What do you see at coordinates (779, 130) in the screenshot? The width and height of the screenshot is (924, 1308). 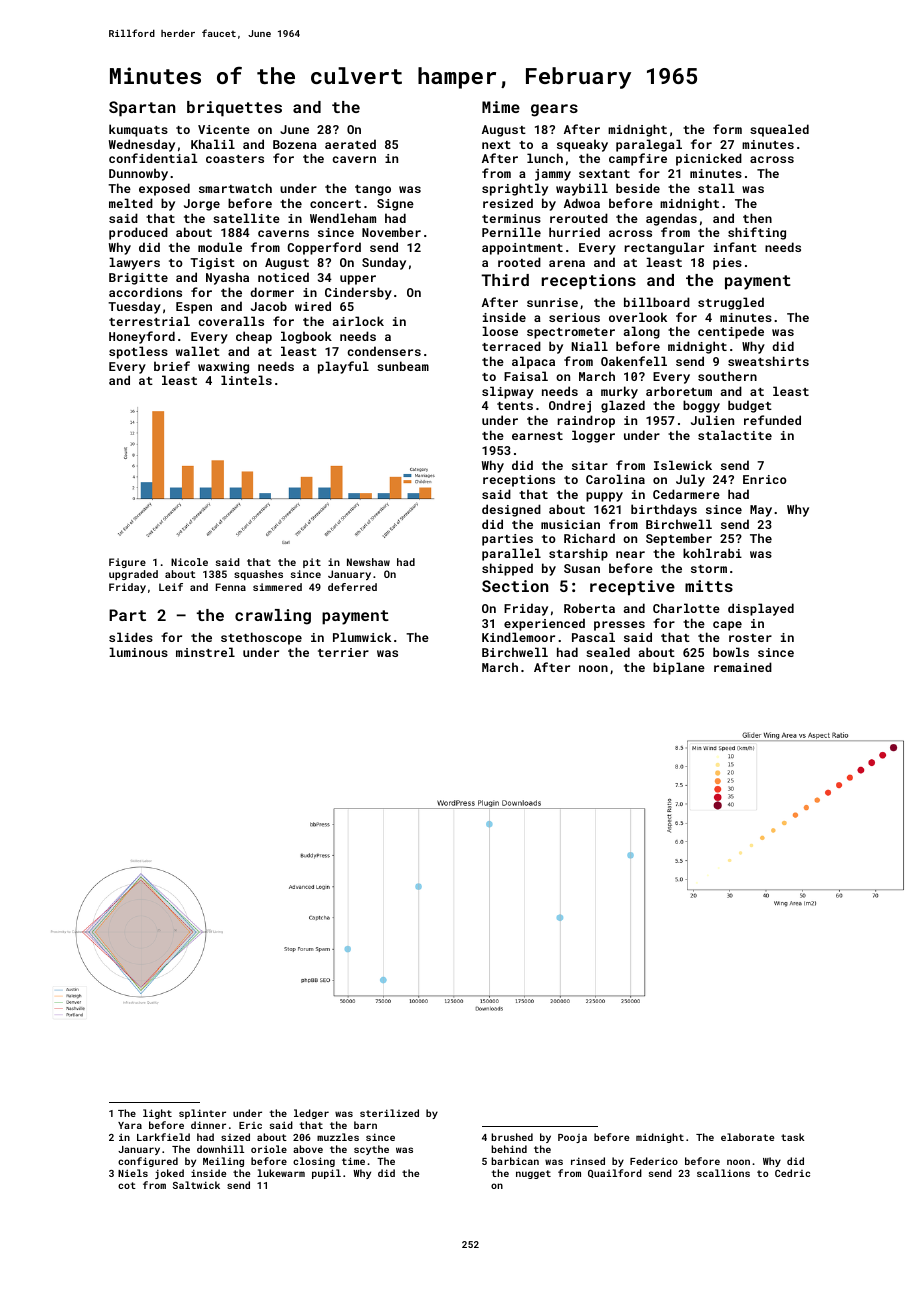 I see `squealed` at bounding box center [779, 130].
